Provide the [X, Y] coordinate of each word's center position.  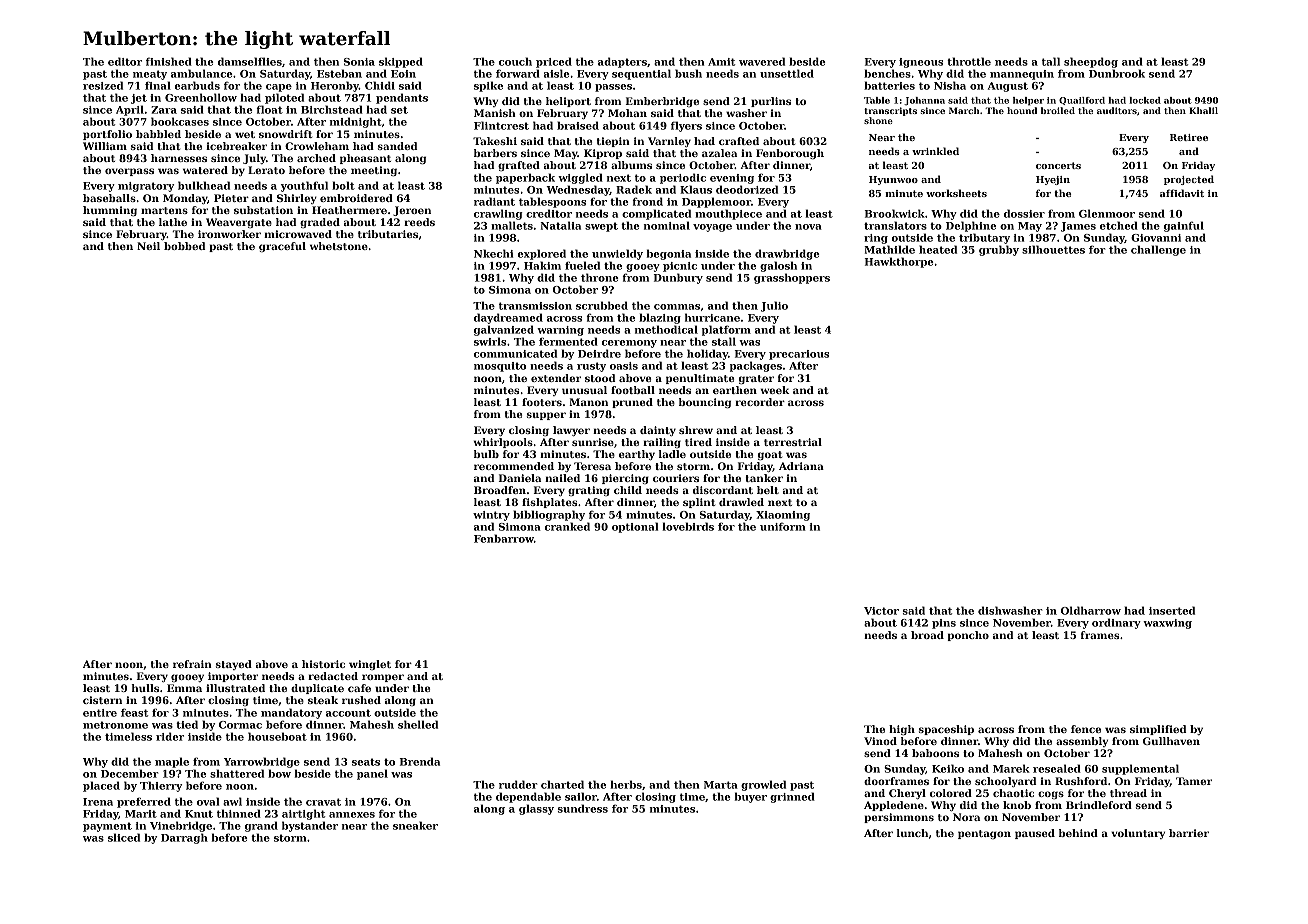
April [130, 110]
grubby [999, 250]
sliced [124, 837]
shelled [418, 724]
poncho [968, 636]
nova [808, 227]
